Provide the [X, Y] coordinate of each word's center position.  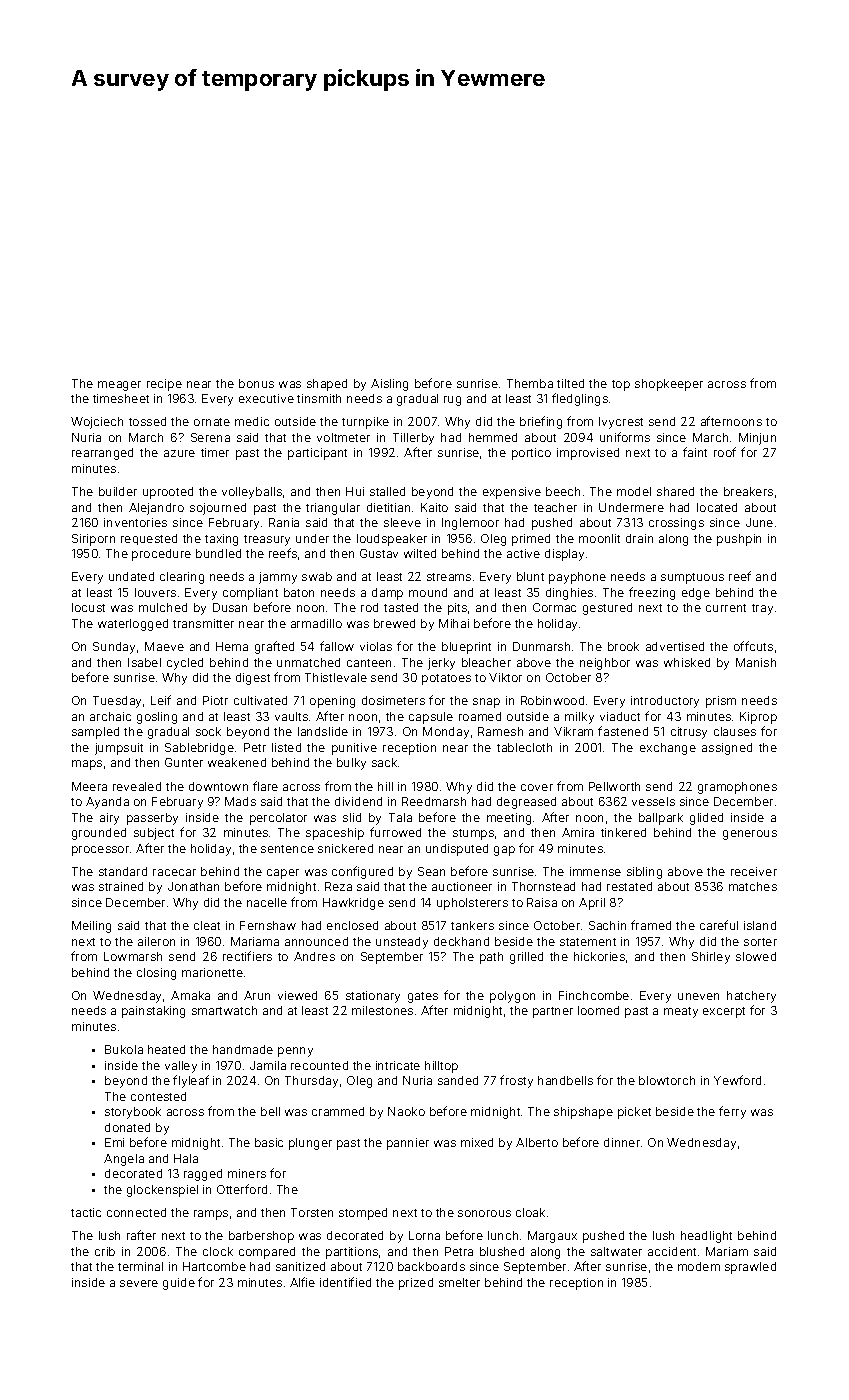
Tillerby [413, 439]
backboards [431, 1266]
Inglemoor [470, 524]
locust [88, 607]
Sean [431, 871]
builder [118, 491]
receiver [754, 871]
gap [504, 851]
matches [753, 886]
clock [218, 1251]
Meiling [91, 927]
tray [762, 609]
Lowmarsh [133, 956]
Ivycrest [621, 423]
